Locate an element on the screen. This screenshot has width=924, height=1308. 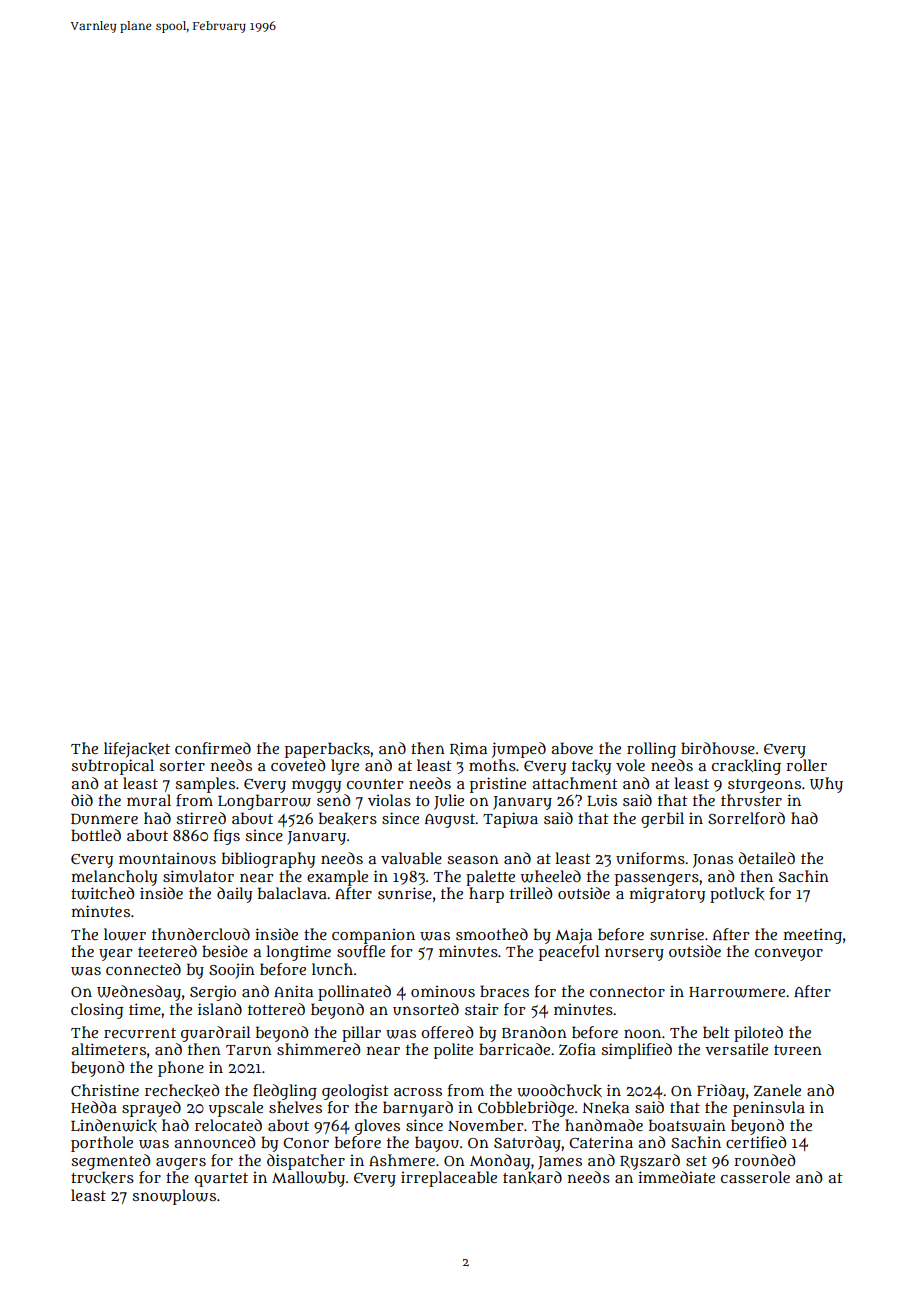
example is located at coordinates (337, 878).
